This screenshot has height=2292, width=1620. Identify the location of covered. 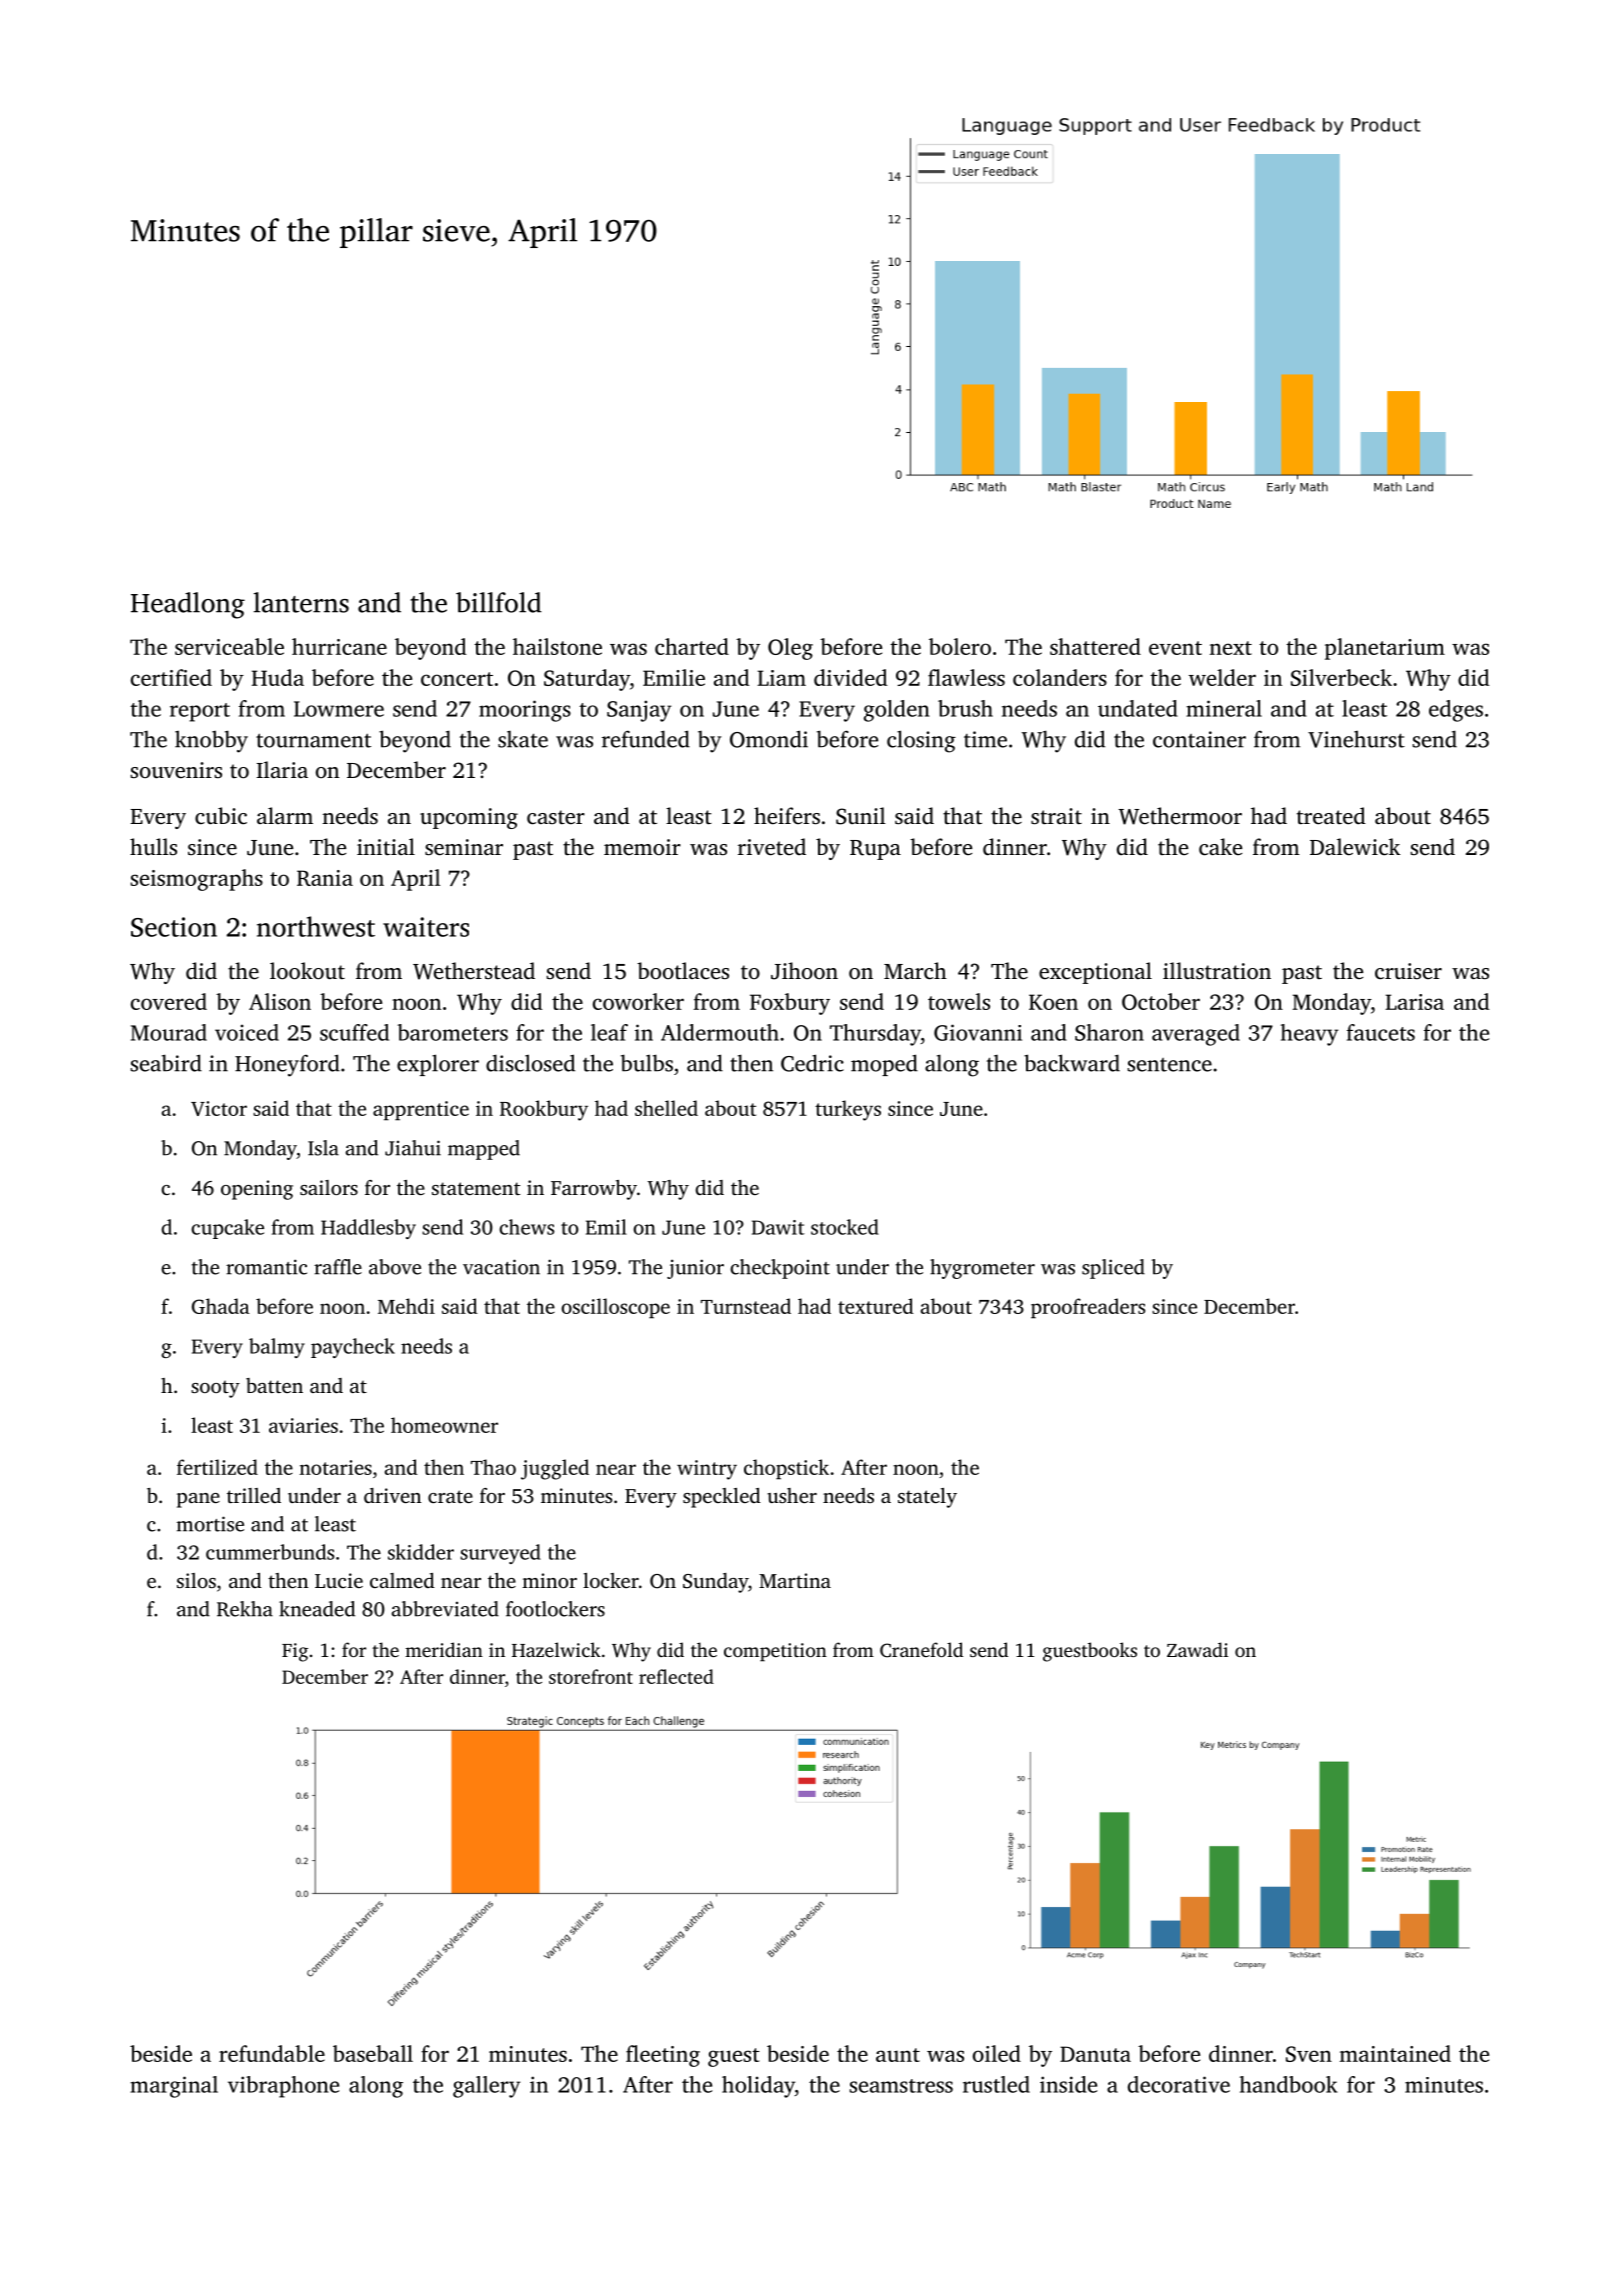
(169, 1001).
